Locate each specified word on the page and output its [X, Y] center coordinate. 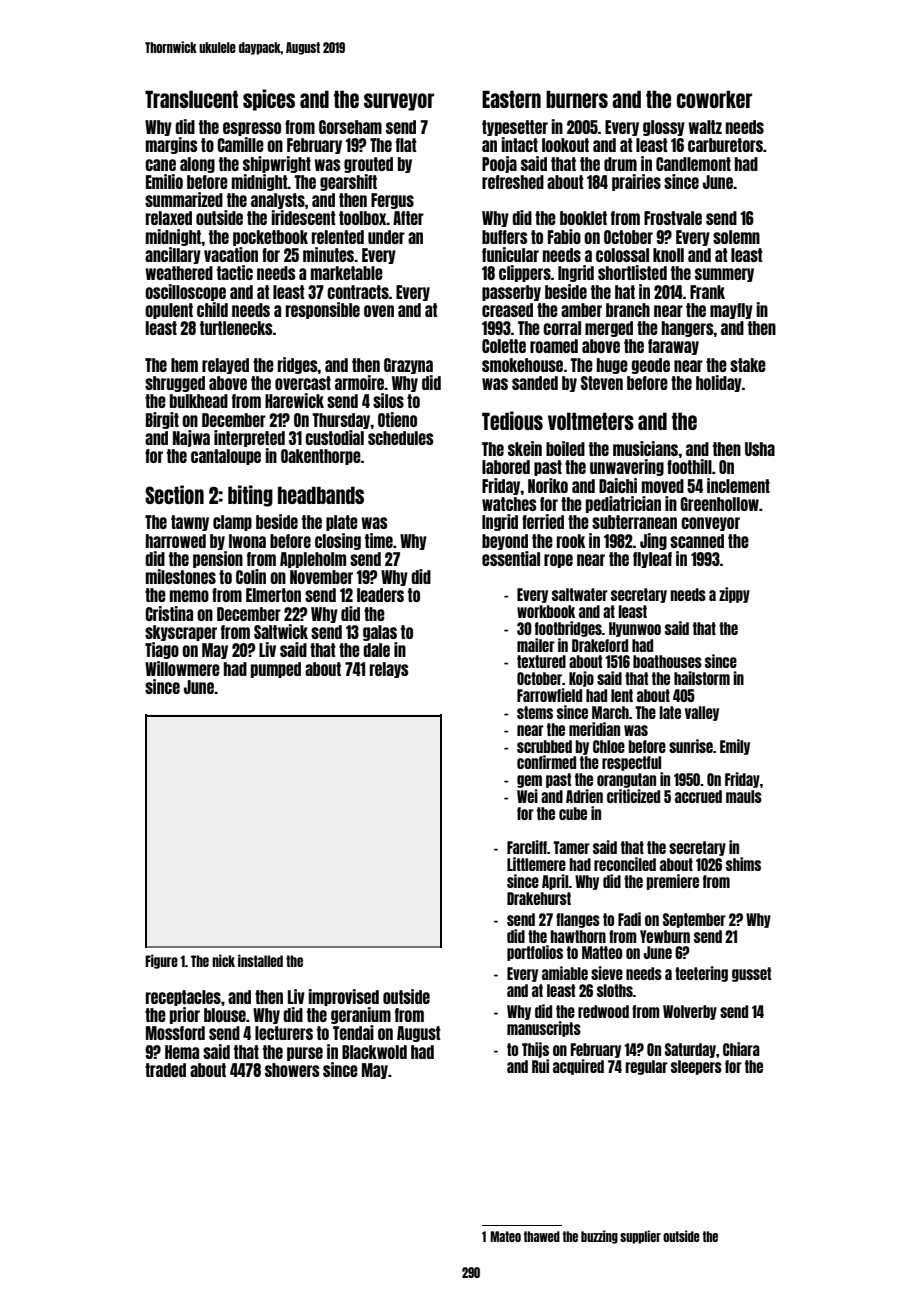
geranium [361, 1015]
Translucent [191, 99]
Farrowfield [549, 695]
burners [577, 99]
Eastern [511, 99]
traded [165, 1070]
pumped [276, 670]
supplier [640, 1237]
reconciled [625, 864]
